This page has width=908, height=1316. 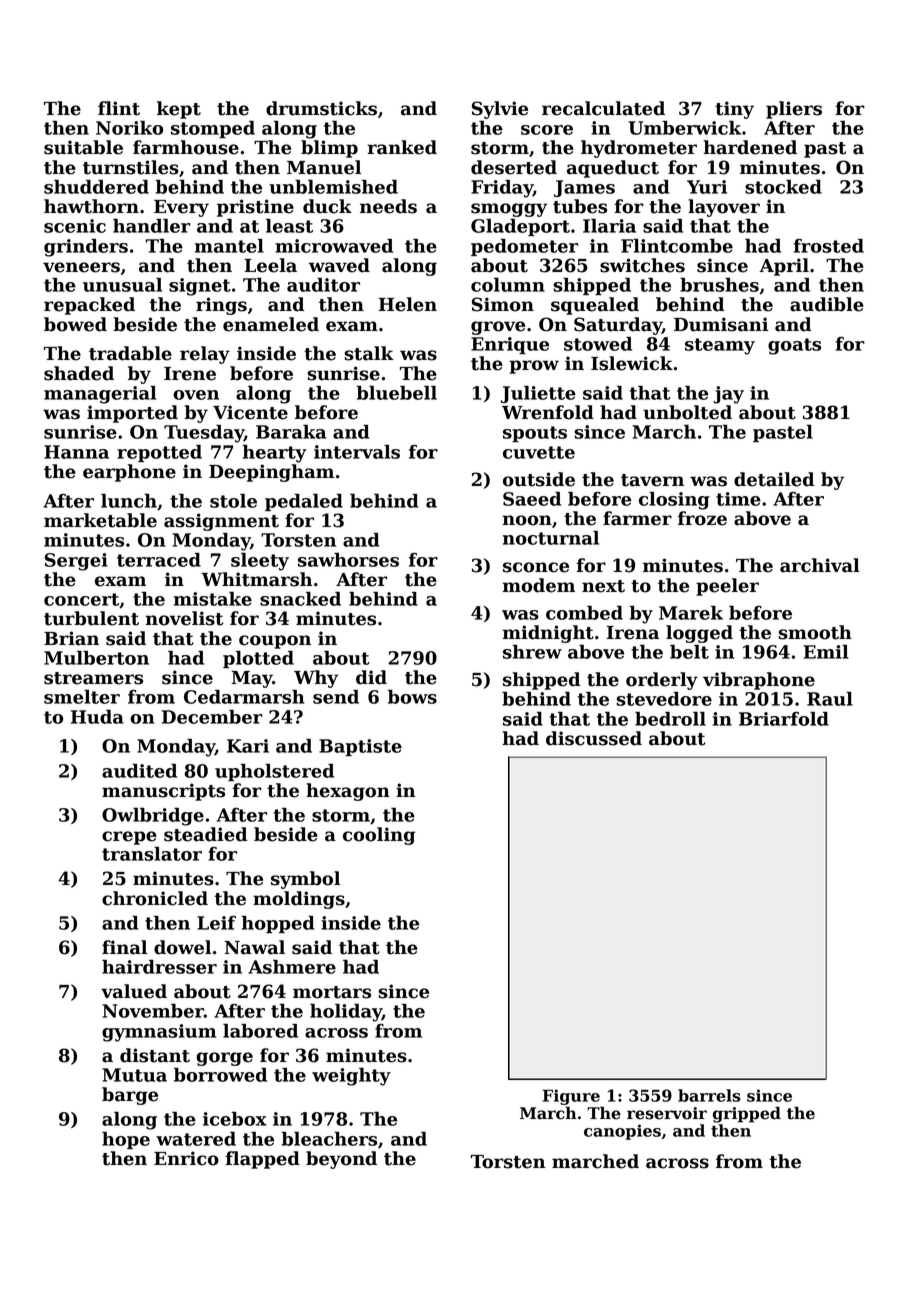 I want to click on Hanna, so click(x=76, y=452).
